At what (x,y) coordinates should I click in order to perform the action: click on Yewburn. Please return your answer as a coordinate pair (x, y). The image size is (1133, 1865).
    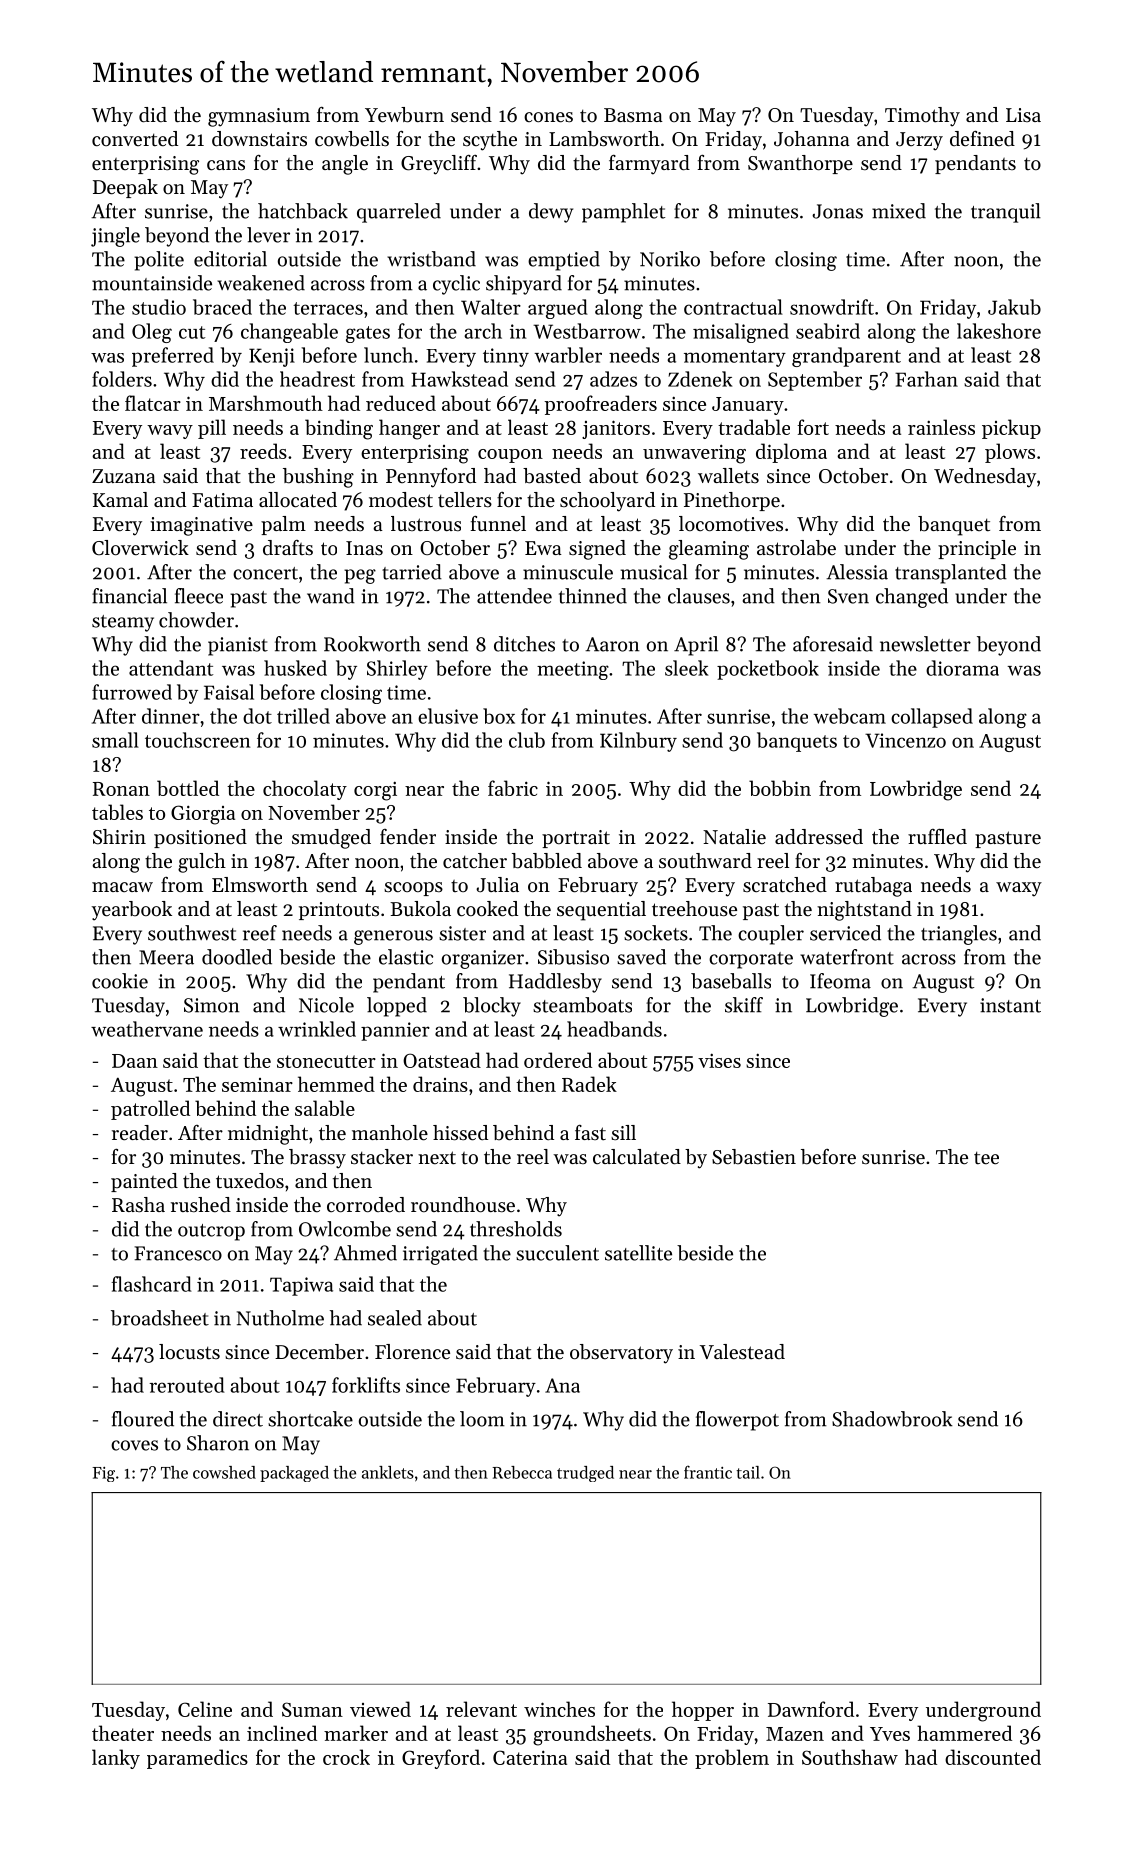
    Looking at the image, I should click on (404, 115).
